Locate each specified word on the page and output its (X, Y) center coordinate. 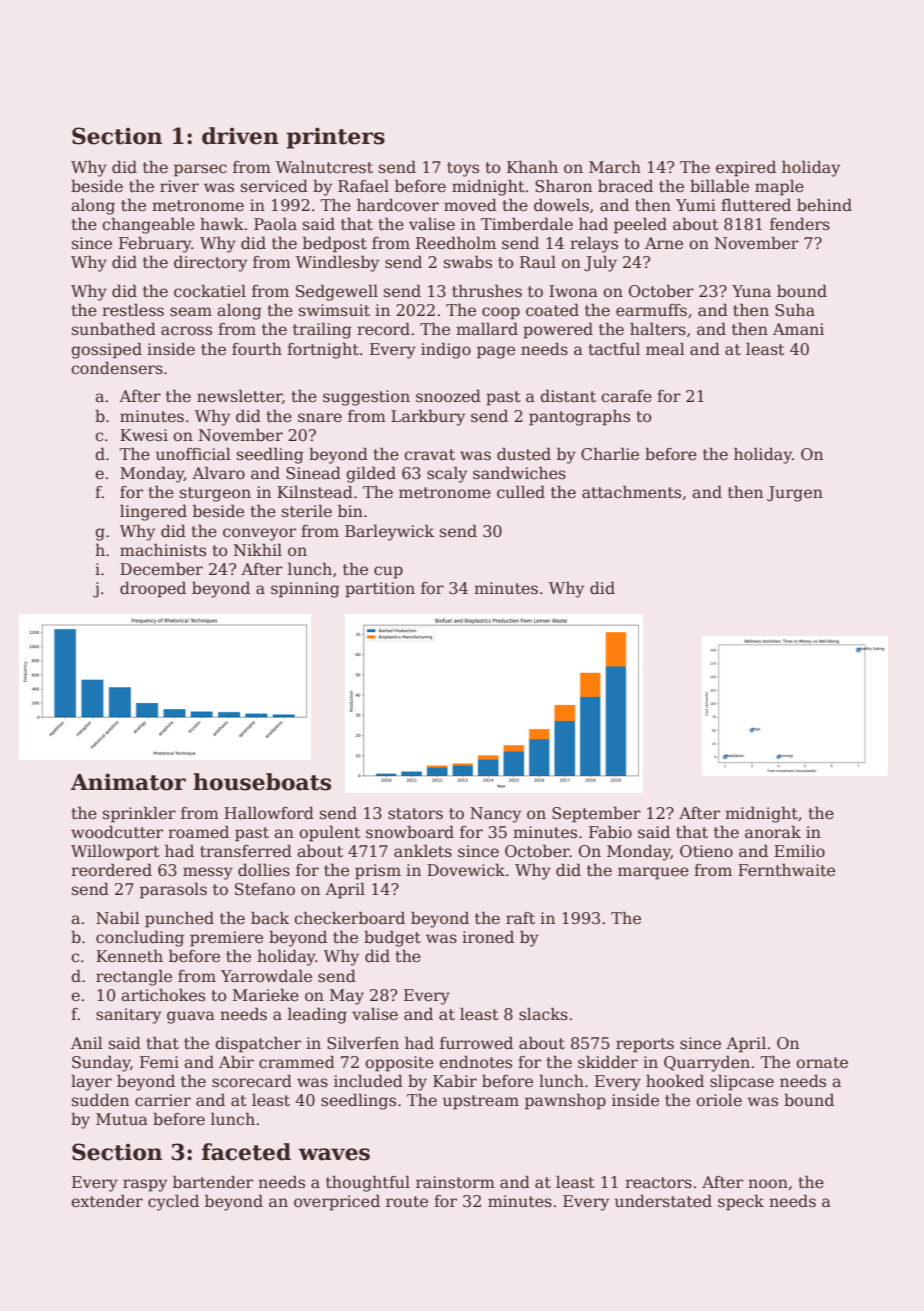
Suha (795, 310)
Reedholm (456, 243)
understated (663, 1201)
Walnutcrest (324, 167)
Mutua (122, 1119)
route (407, 1201)
